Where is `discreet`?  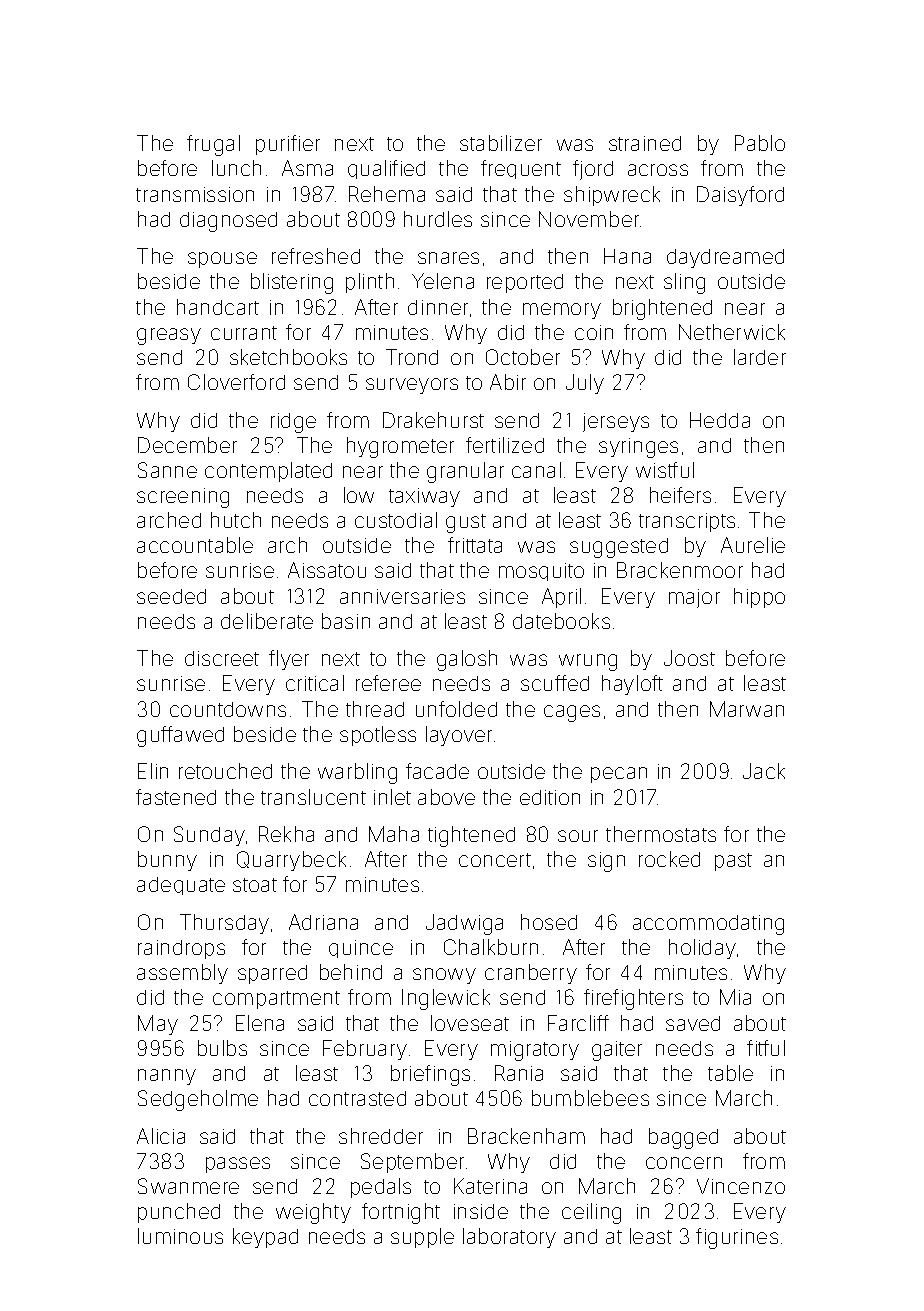
discreet is located at coordinates (222, 658).
